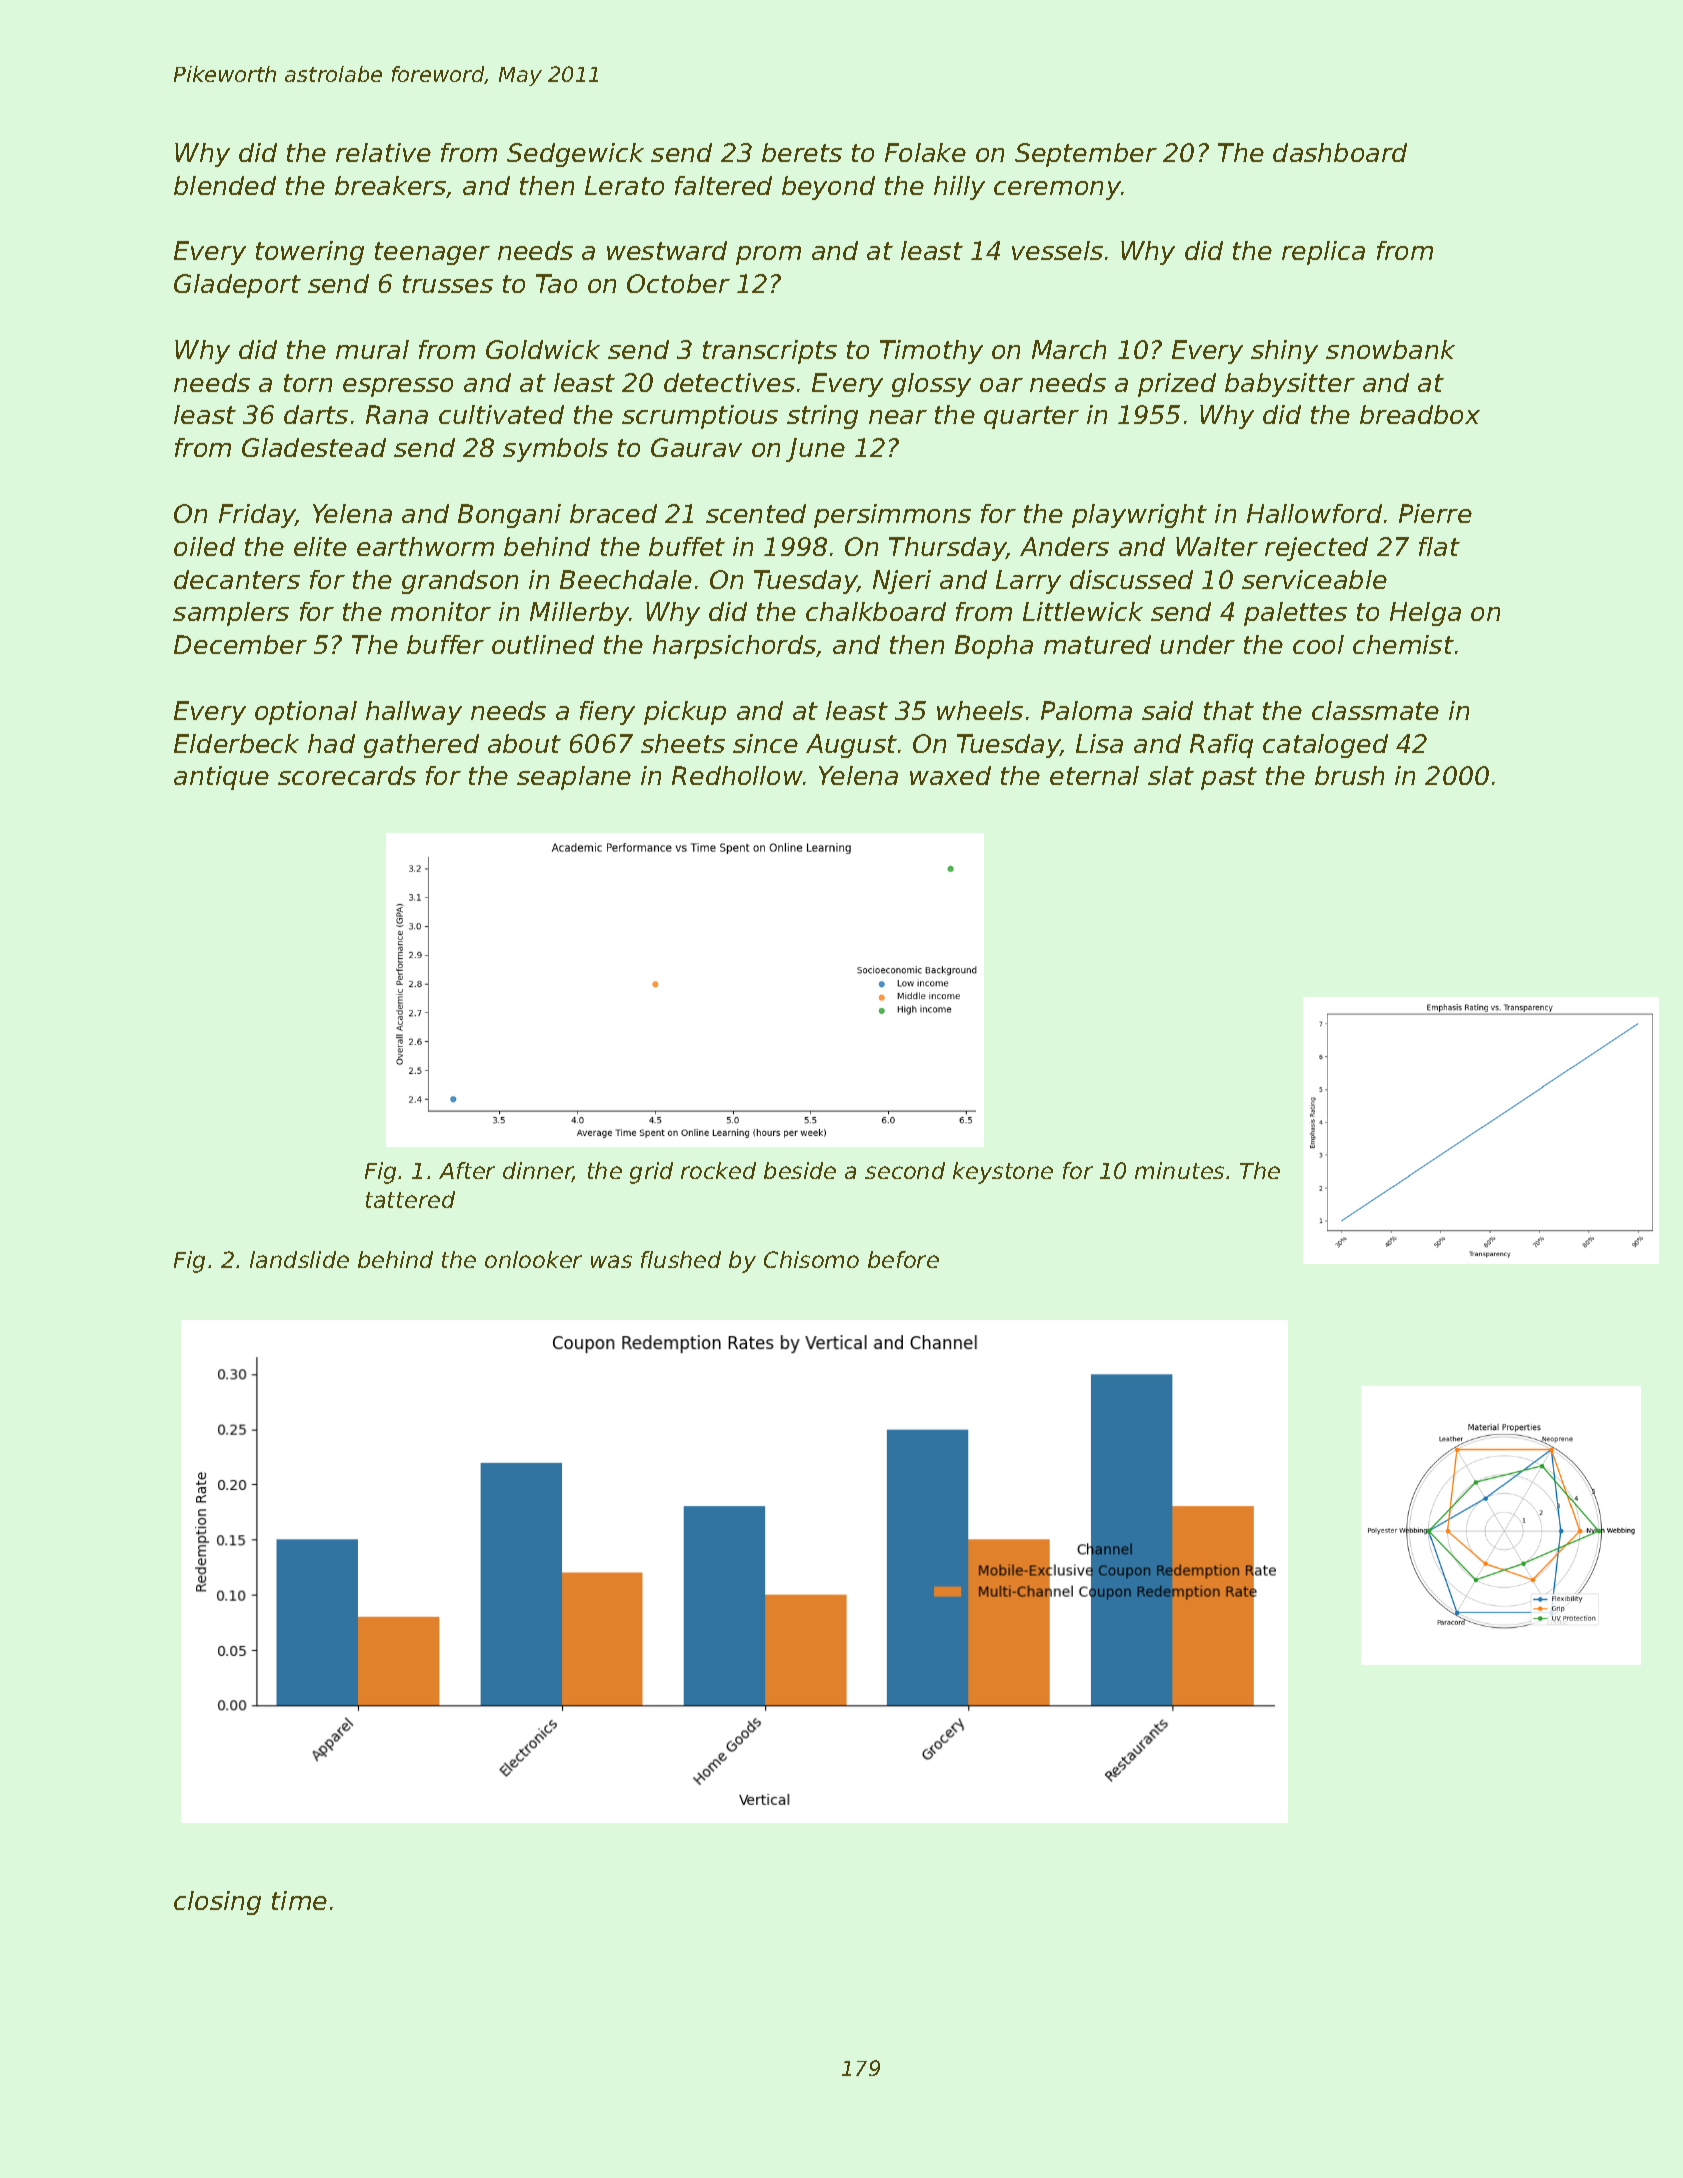 The height and width of the screenshot is (2178, 1683). Describe the element at coordinates (768, 255) in the screenshot. I see `prom` at that location.
